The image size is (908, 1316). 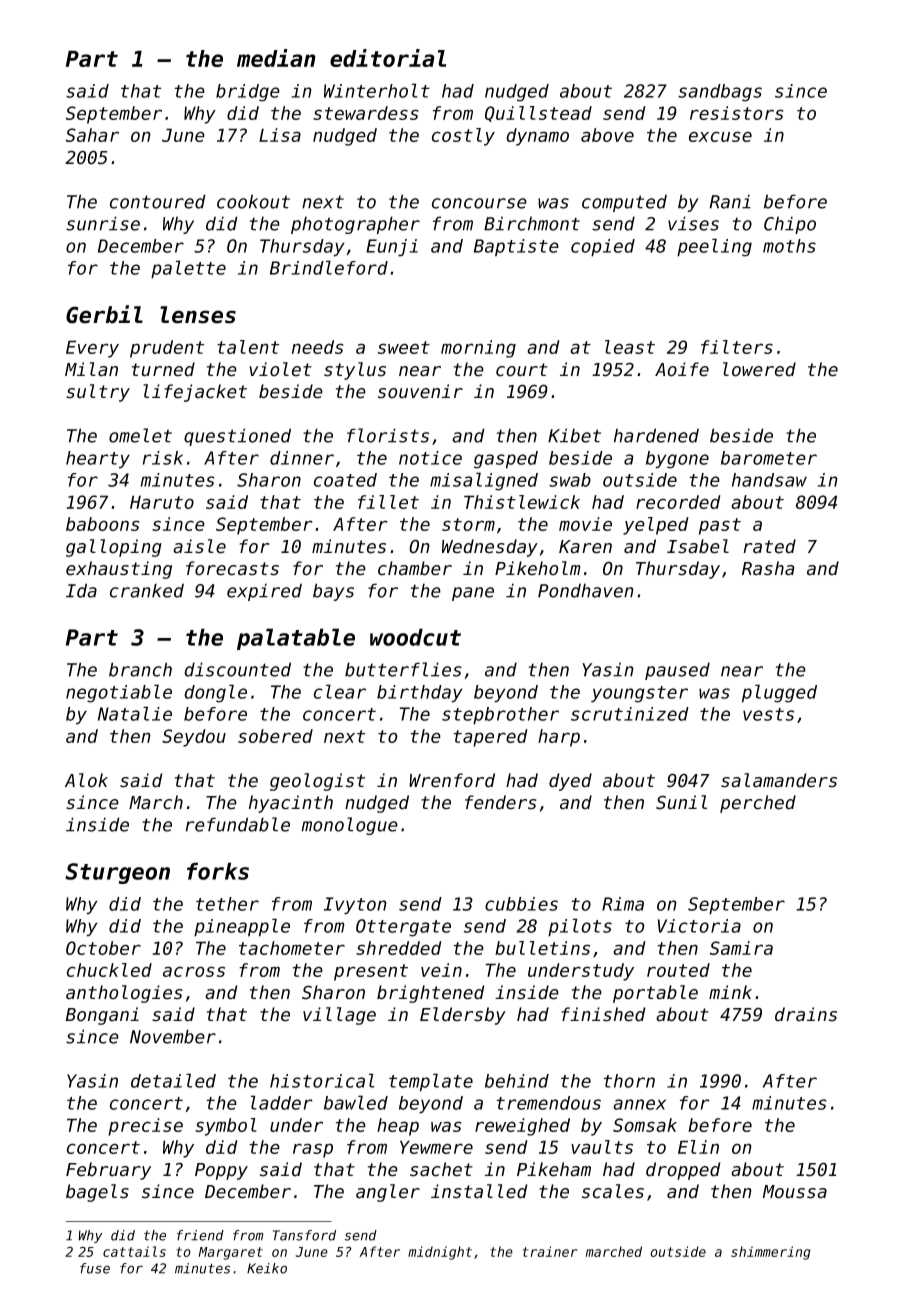 What do you see at coordinates (415, 568) in the screenshot?
I see `chamber` at bounding box center [415, 568].
